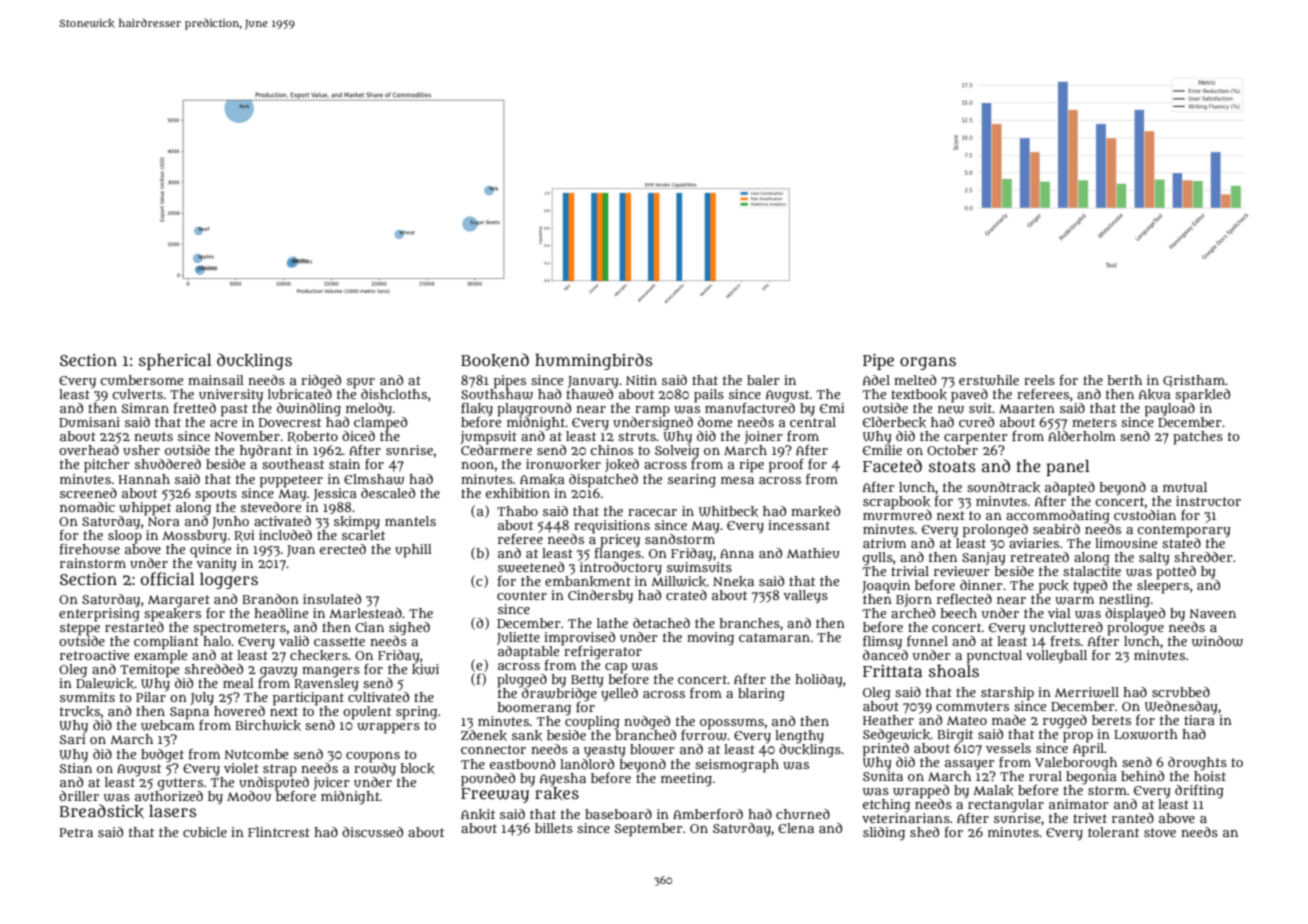 The width and height of the screenshot is (1308, 924). I want to click on Sapna, so click(189, 713).
